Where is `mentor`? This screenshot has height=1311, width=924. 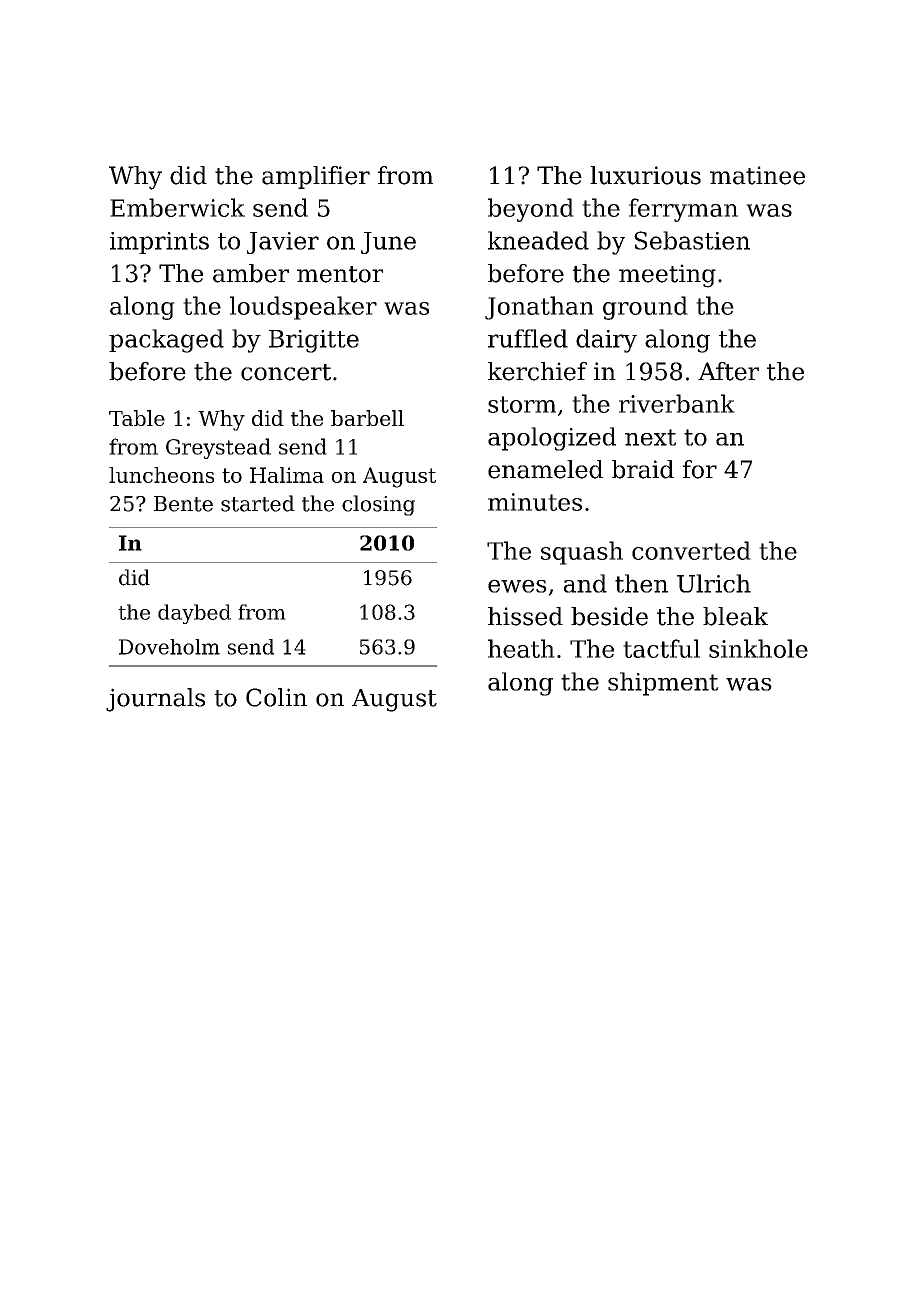 mentor is located at coordinates (340, 274).
